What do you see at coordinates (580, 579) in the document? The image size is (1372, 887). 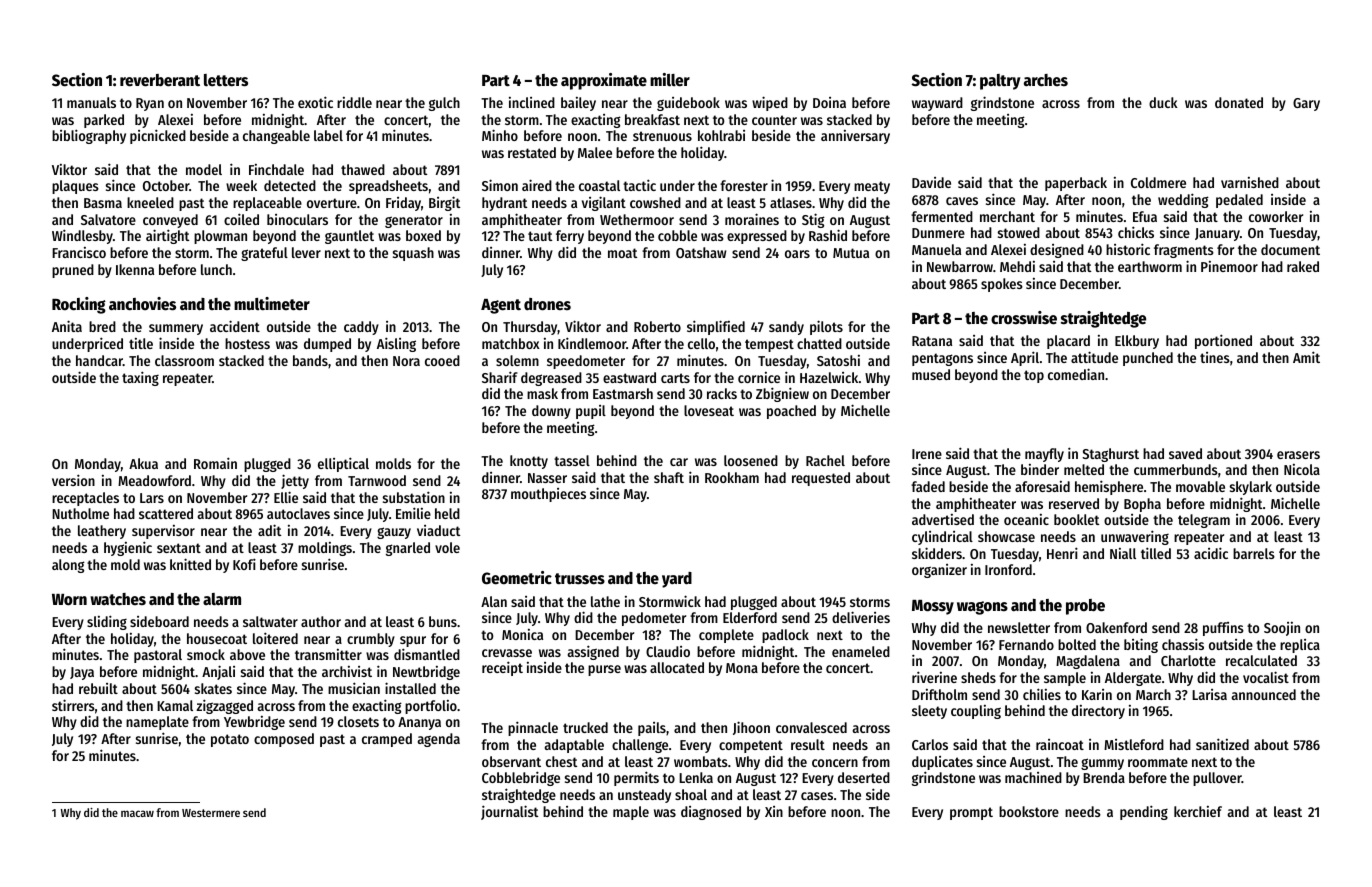 I see `trusses` at bounding box center [580, 579].
